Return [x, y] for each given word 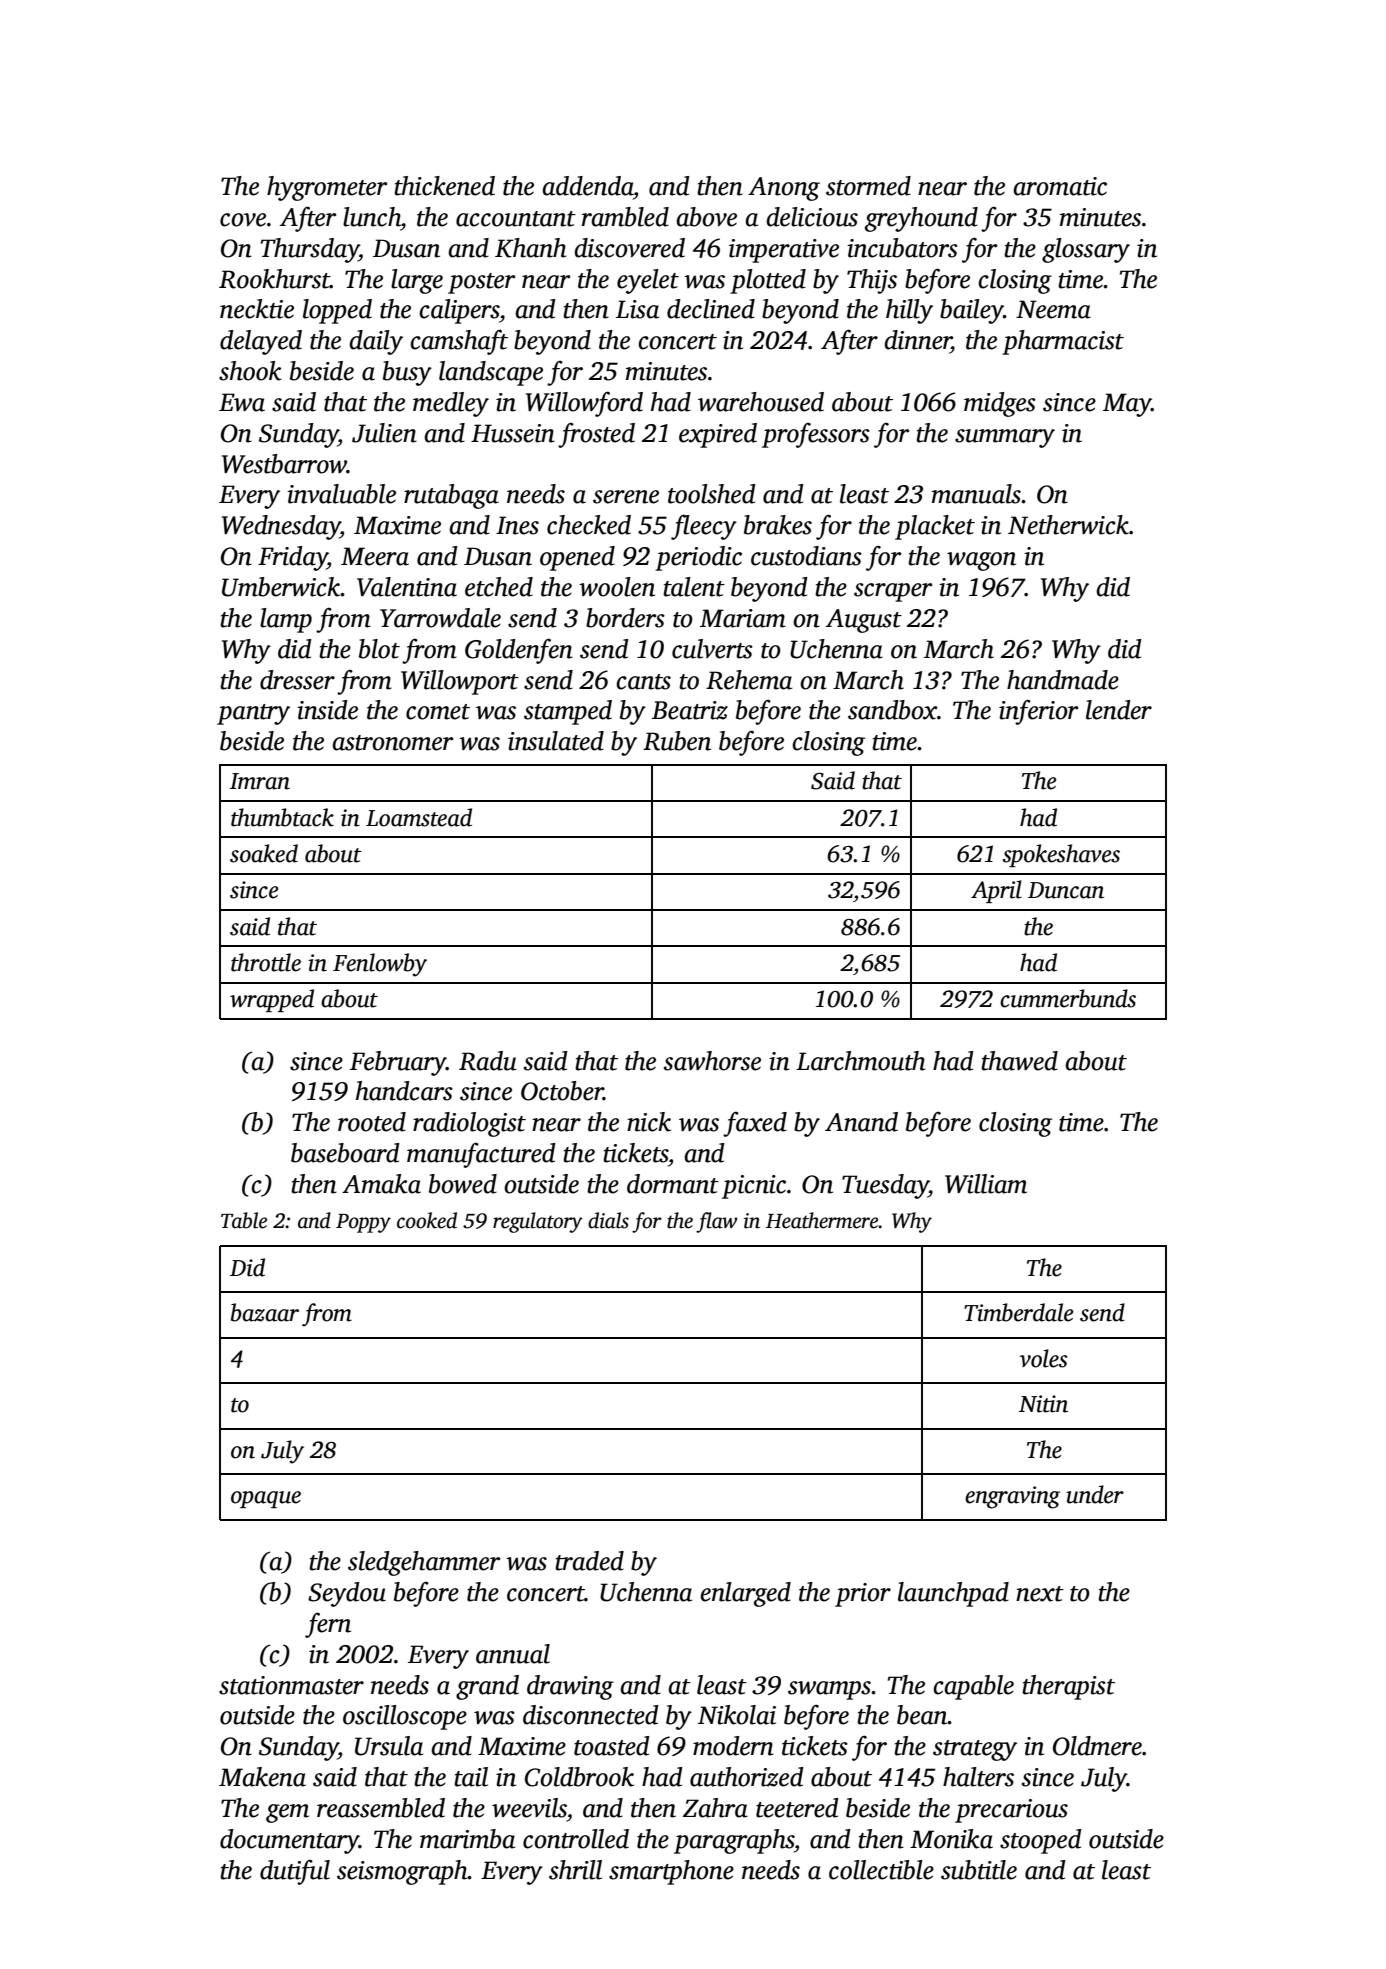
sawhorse [712, 1061]
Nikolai [737, 1715]
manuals [976, 494]
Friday [292, 558]
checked [589, 525]
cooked [427, 1220]
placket [935, 527]
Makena [262, 1777]
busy [407, 373]
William [986, 1184]
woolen [617, 587]
